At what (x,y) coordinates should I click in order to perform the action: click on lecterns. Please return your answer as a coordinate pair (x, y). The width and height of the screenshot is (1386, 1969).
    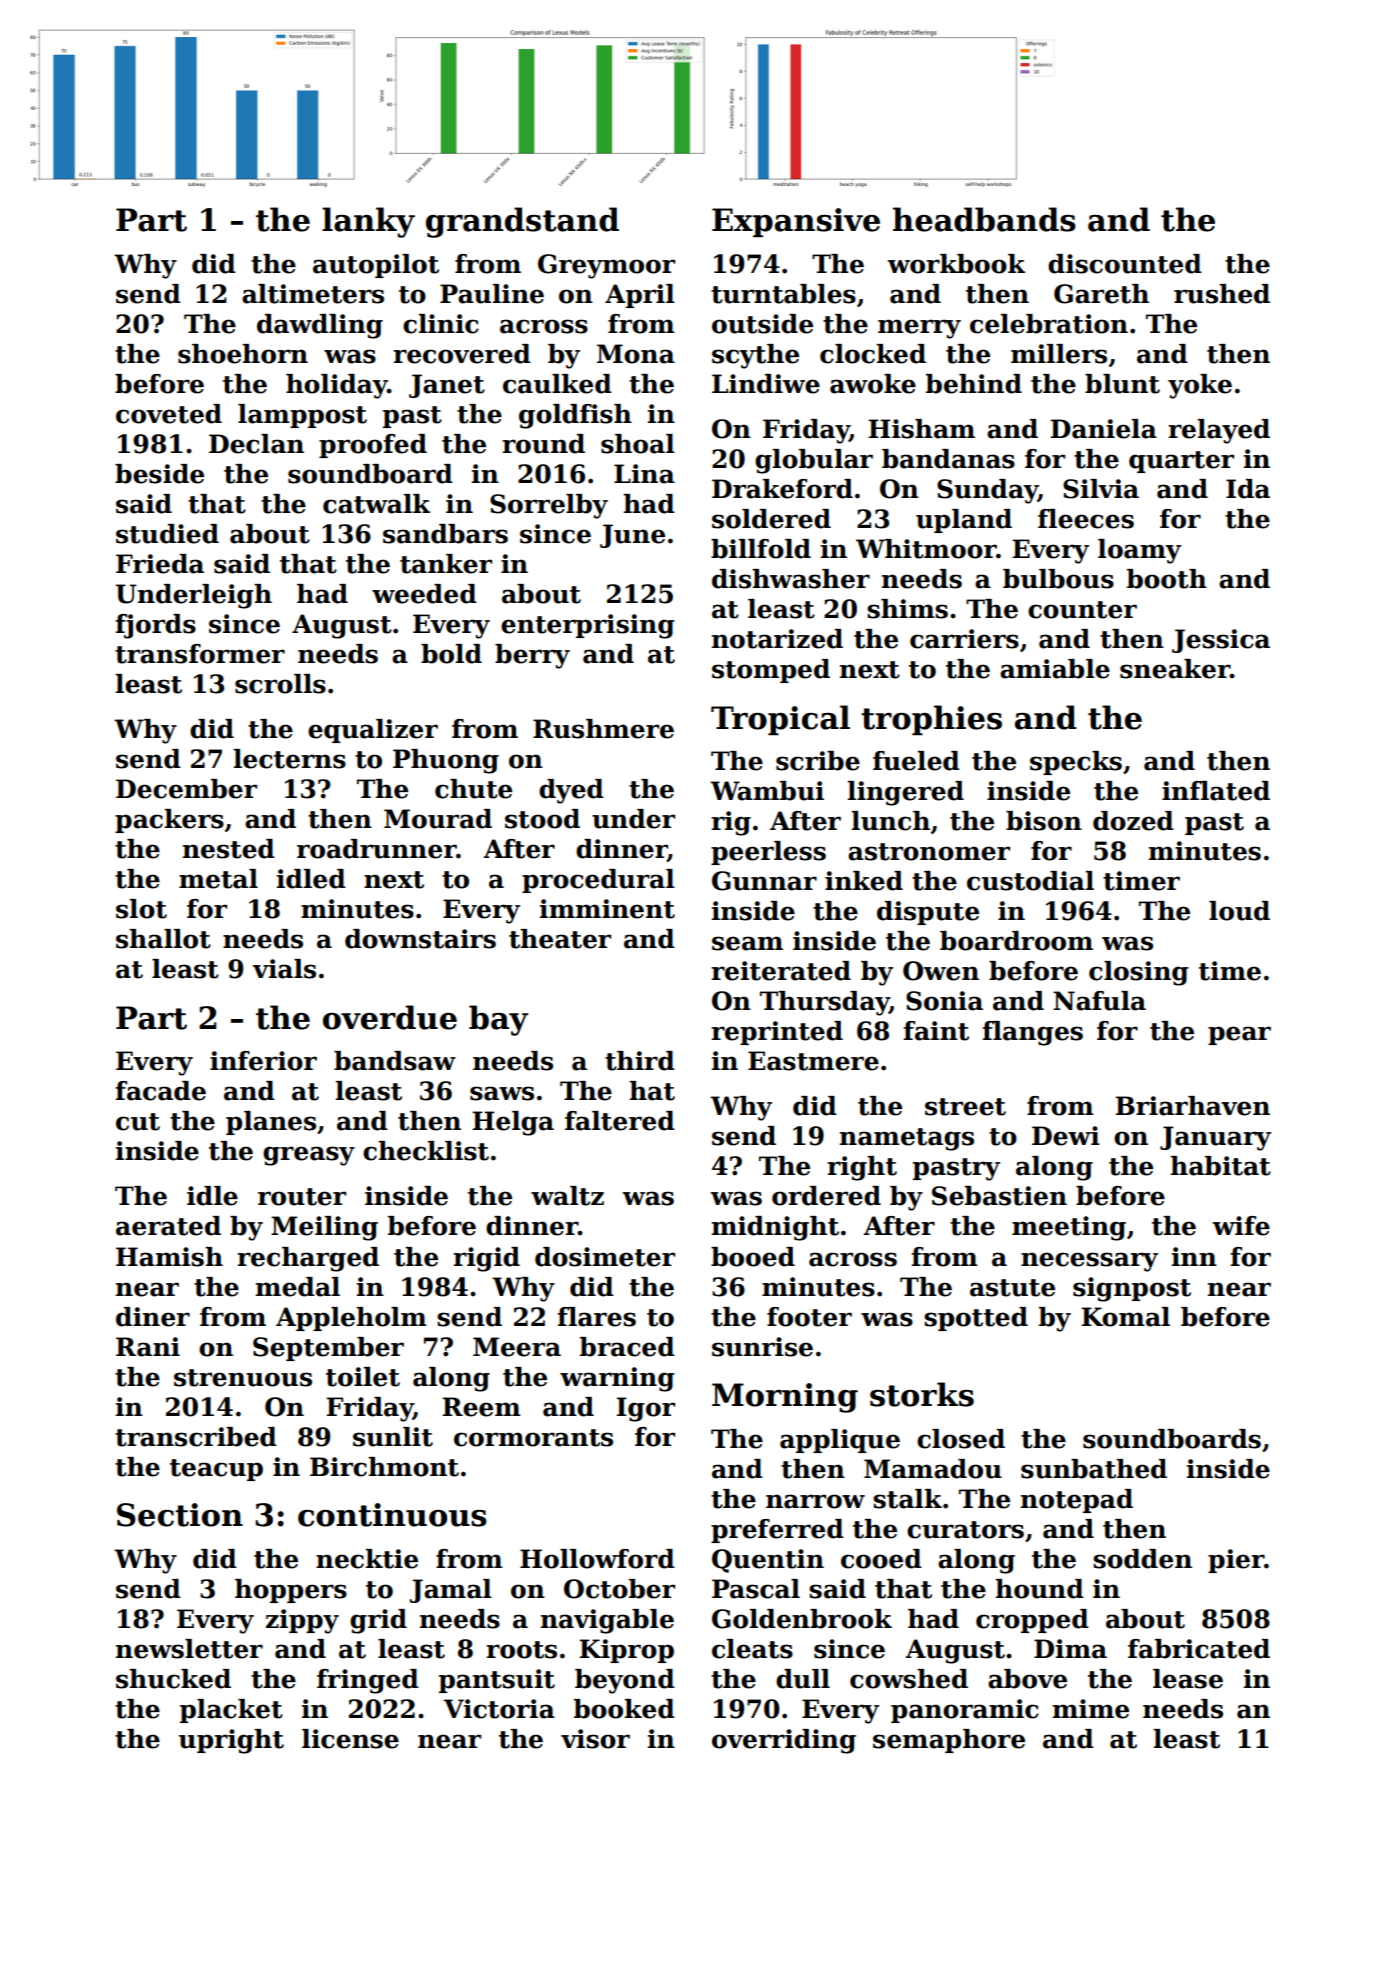
    Looking at the image, I should click on (290, 759).
